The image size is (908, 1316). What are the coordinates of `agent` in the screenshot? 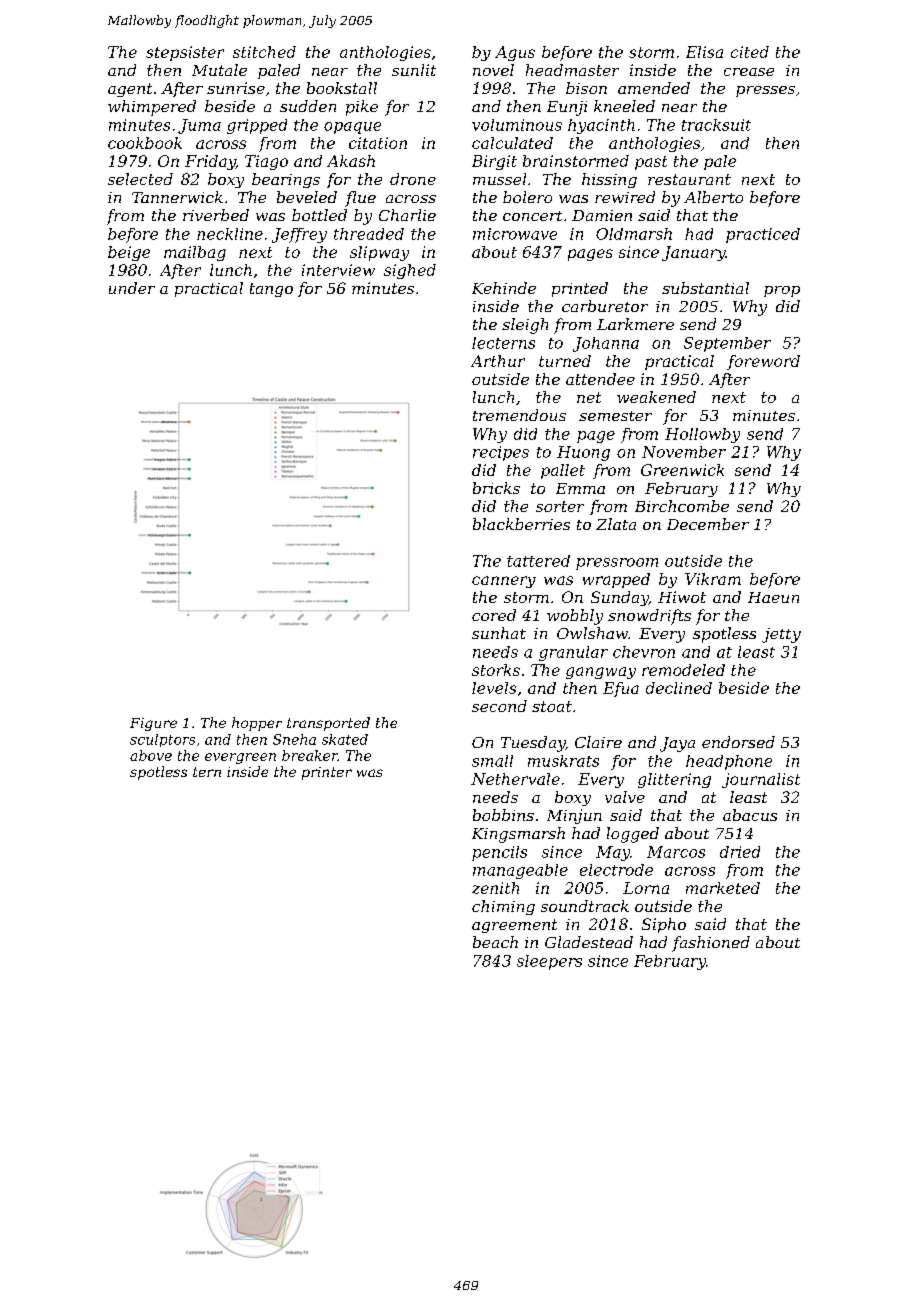 It's located at (130, 90).
